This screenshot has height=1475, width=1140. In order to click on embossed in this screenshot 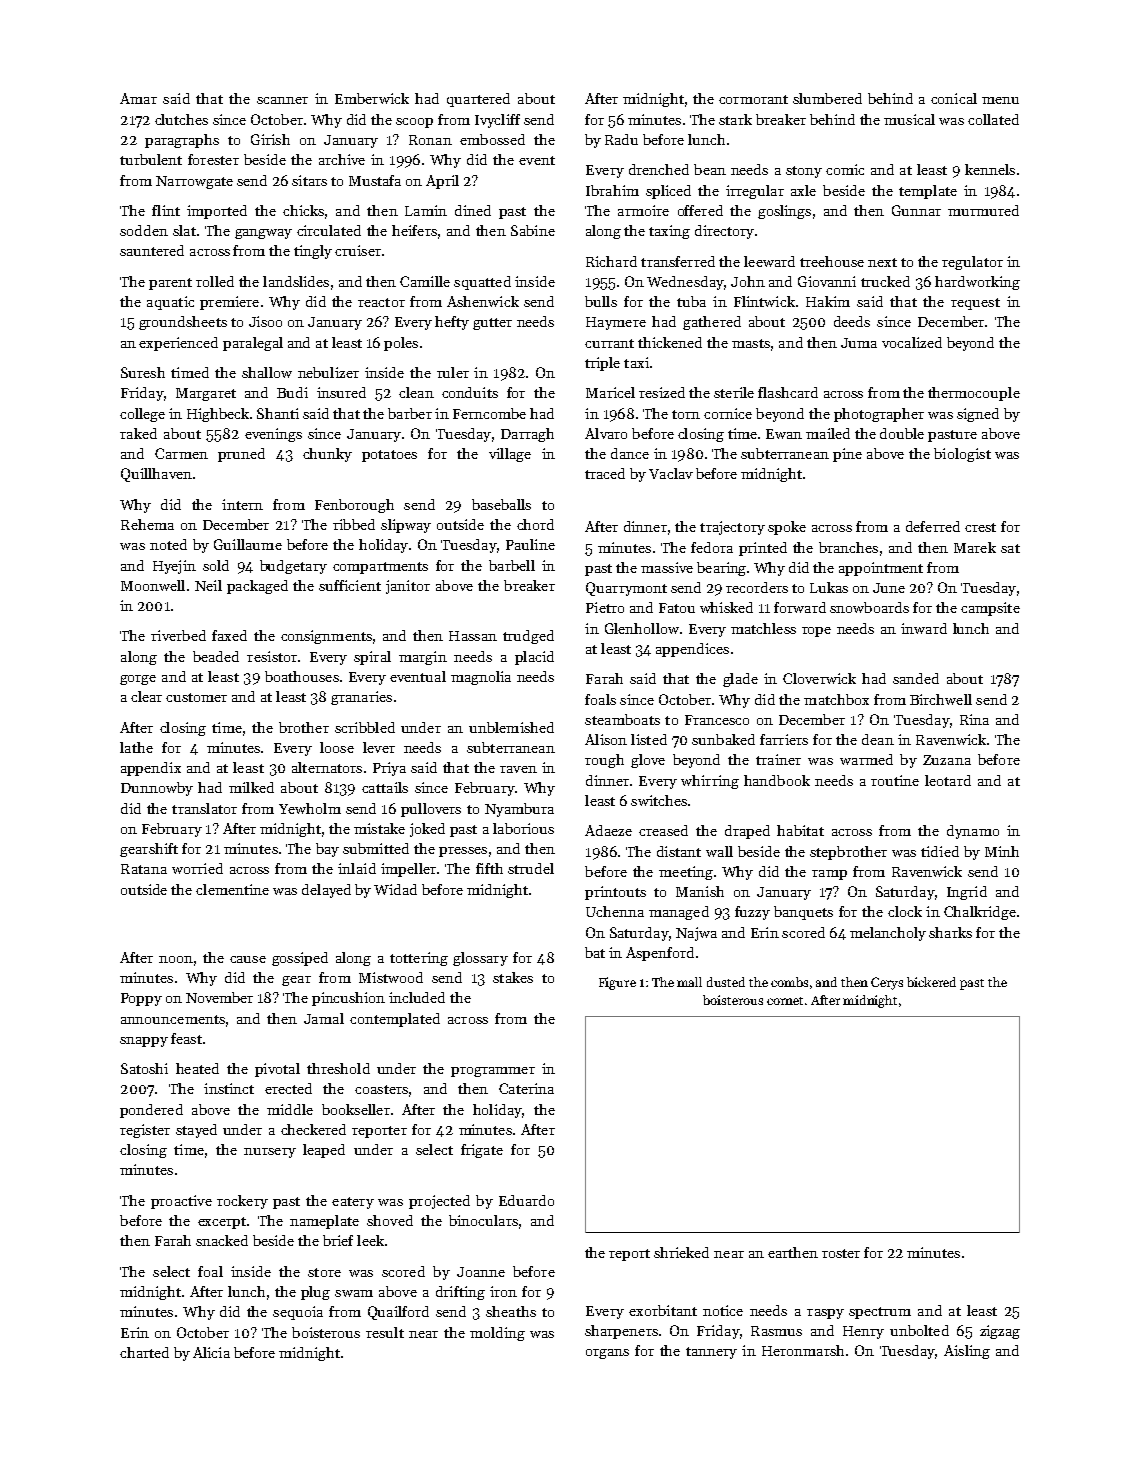, I will do `click(492, 139)`.
